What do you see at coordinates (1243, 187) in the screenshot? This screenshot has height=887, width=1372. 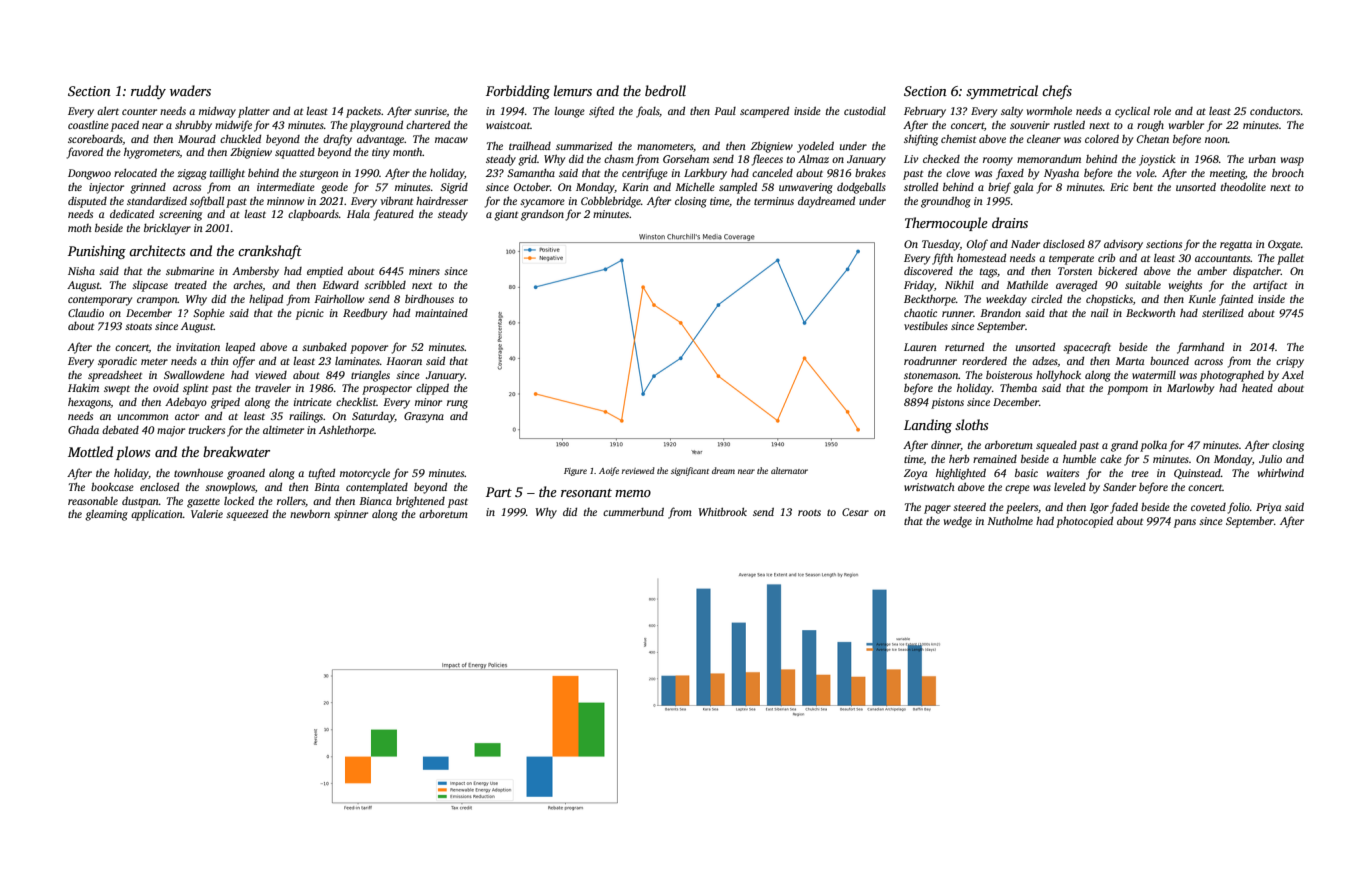 I see `theodolite` at bounding box center [1243, 187].
